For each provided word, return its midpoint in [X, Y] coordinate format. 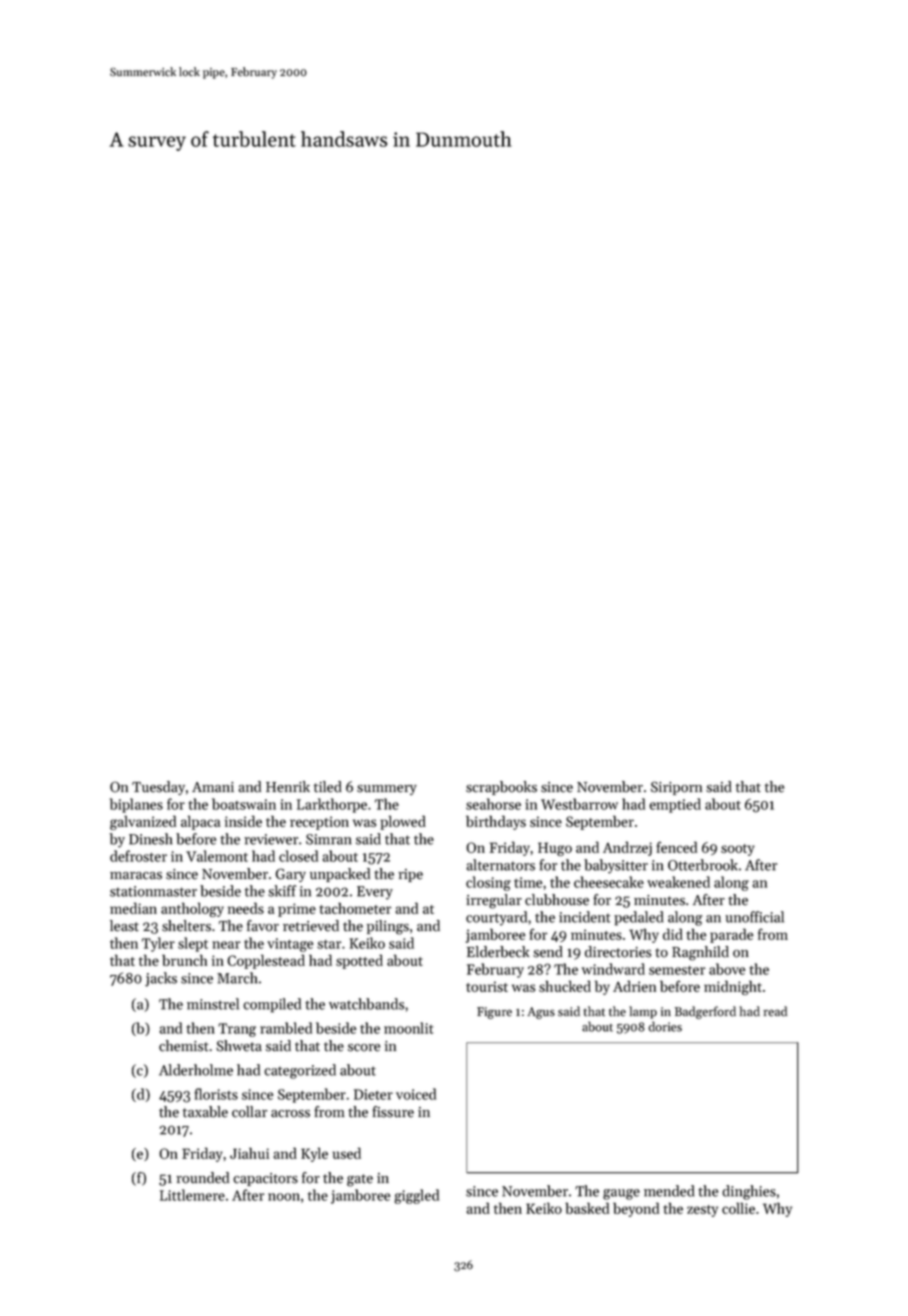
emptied [675, 805]
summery [387, 790]
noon [284, 1197]
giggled [416, 1196]
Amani [213, 787]
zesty [702, 1211]
